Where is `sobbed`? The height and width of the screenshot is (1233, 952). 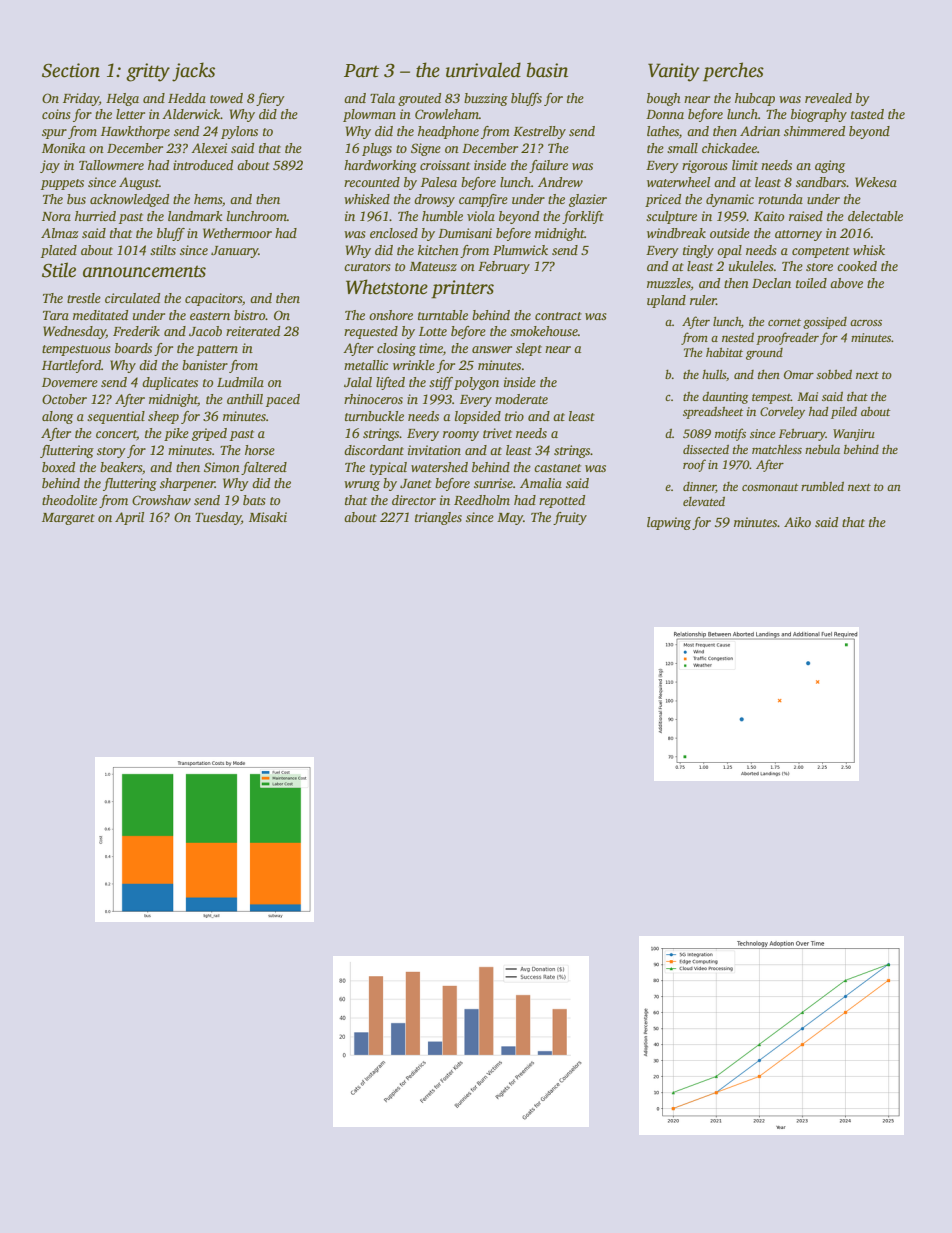 sobbed is located at coordinates (834, 374).
